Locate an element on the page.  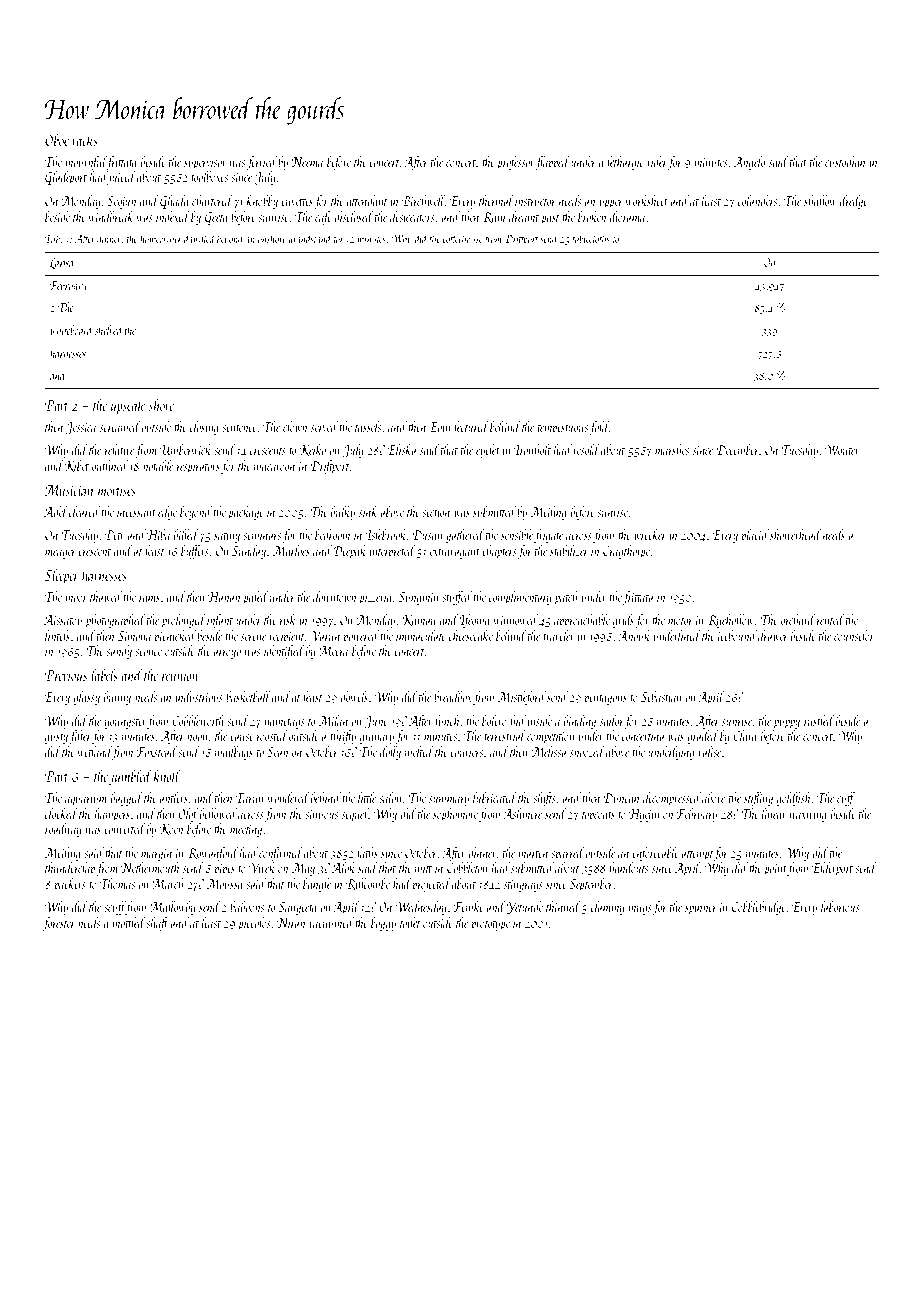
shallow is located at coordinates (820, 200).
